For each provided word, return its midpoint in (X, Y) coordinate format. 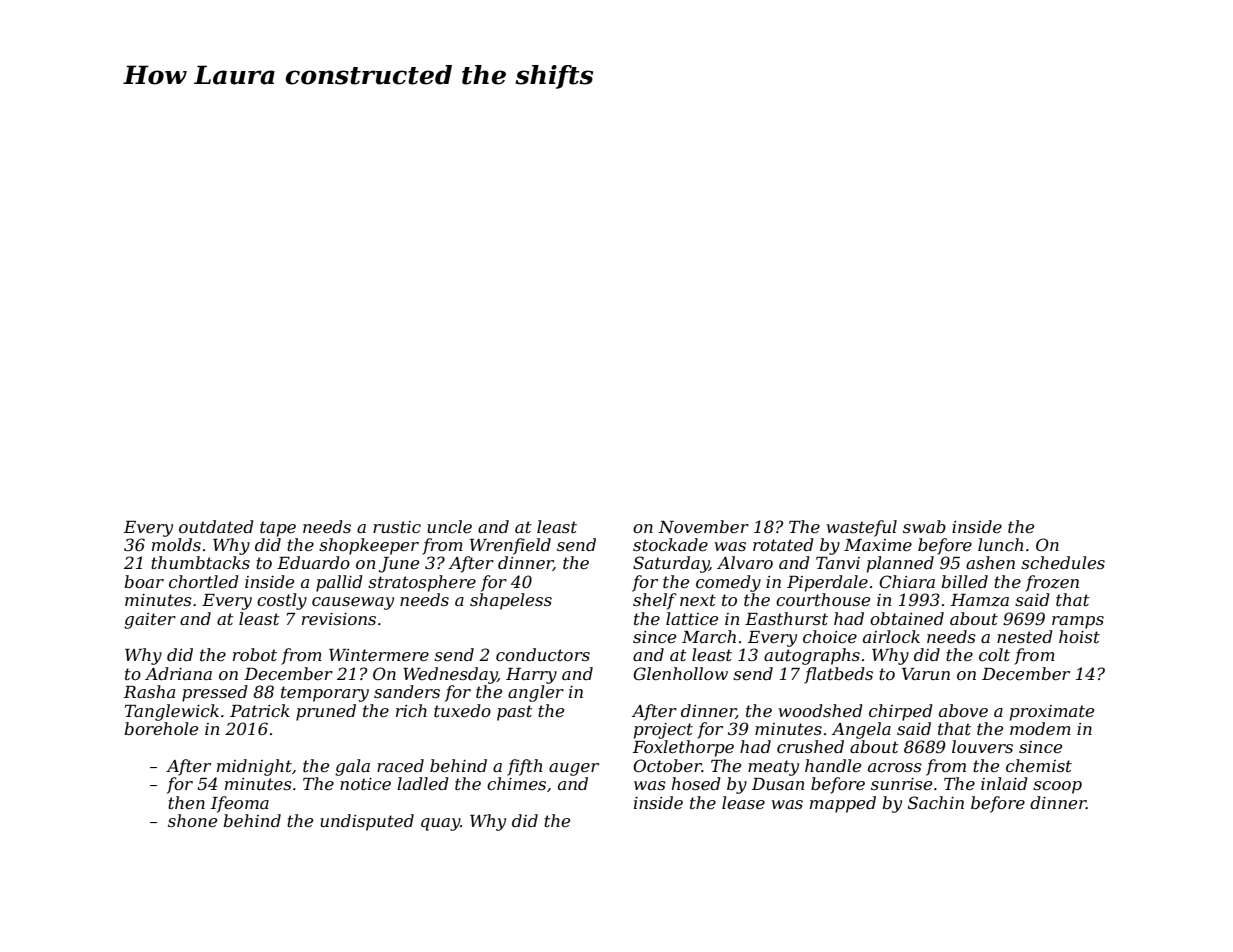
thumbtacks (200, 562)
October (667, 765)
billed (964, 581)
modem (1040, 728)
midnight (254, 767)
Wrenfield (510, 546)
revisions (339, 619)
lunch (1000, 544)
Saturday (671, 564)
